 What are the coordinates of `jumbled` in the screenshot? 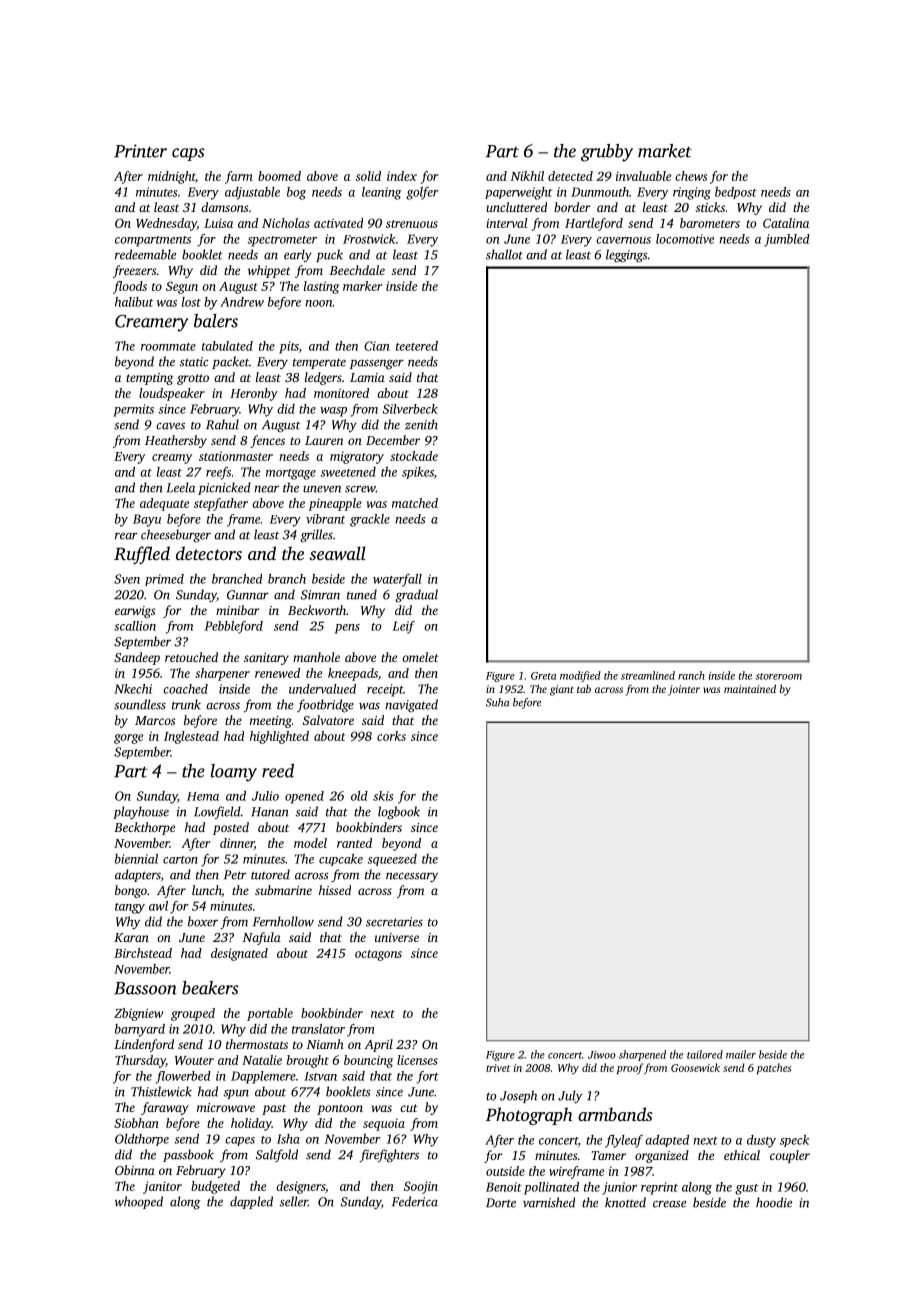 It's located at (787, 240).
